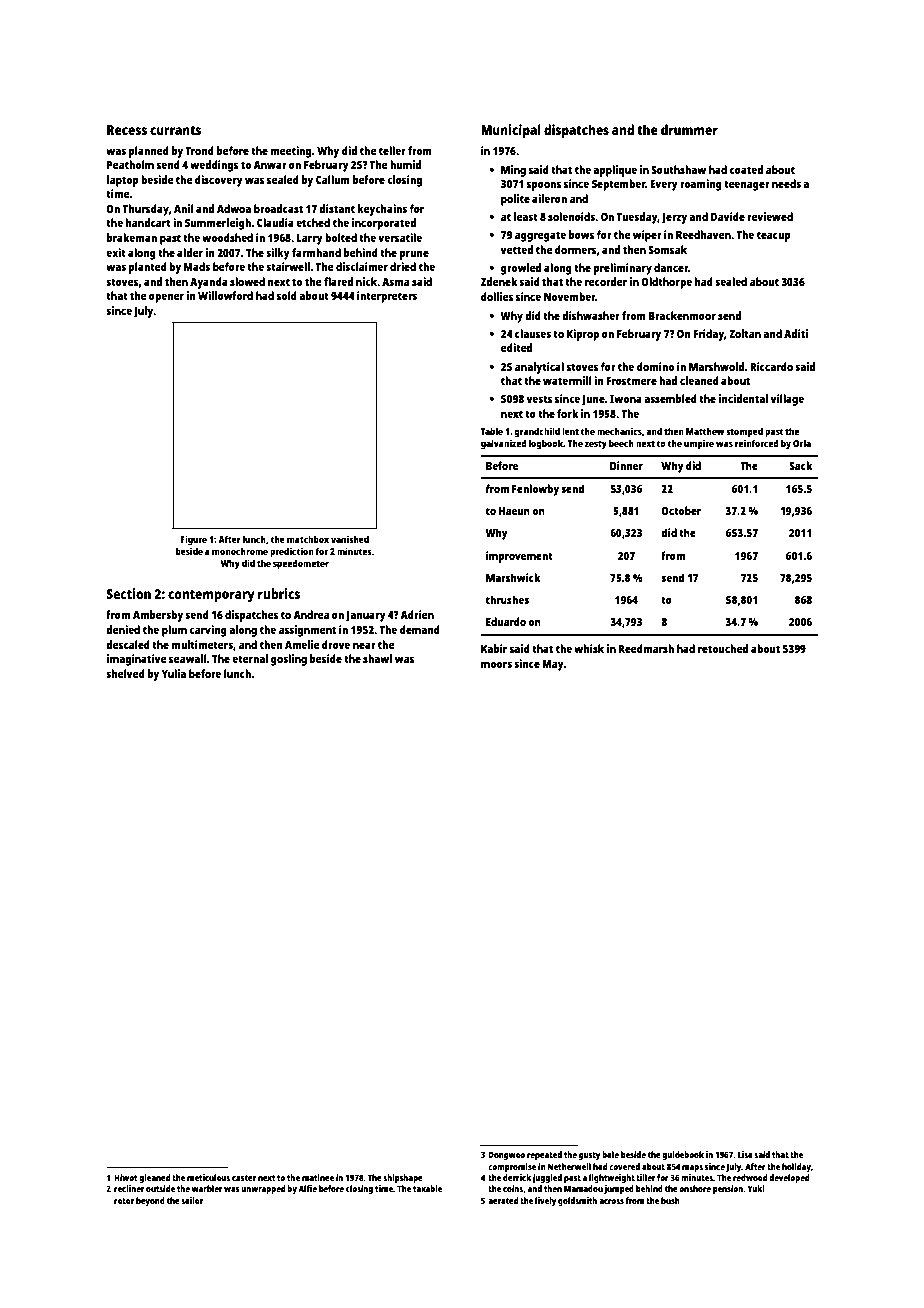  Describe the element at coordinates (387, 297) in the screenshot. I see `interpreters` at that location.
